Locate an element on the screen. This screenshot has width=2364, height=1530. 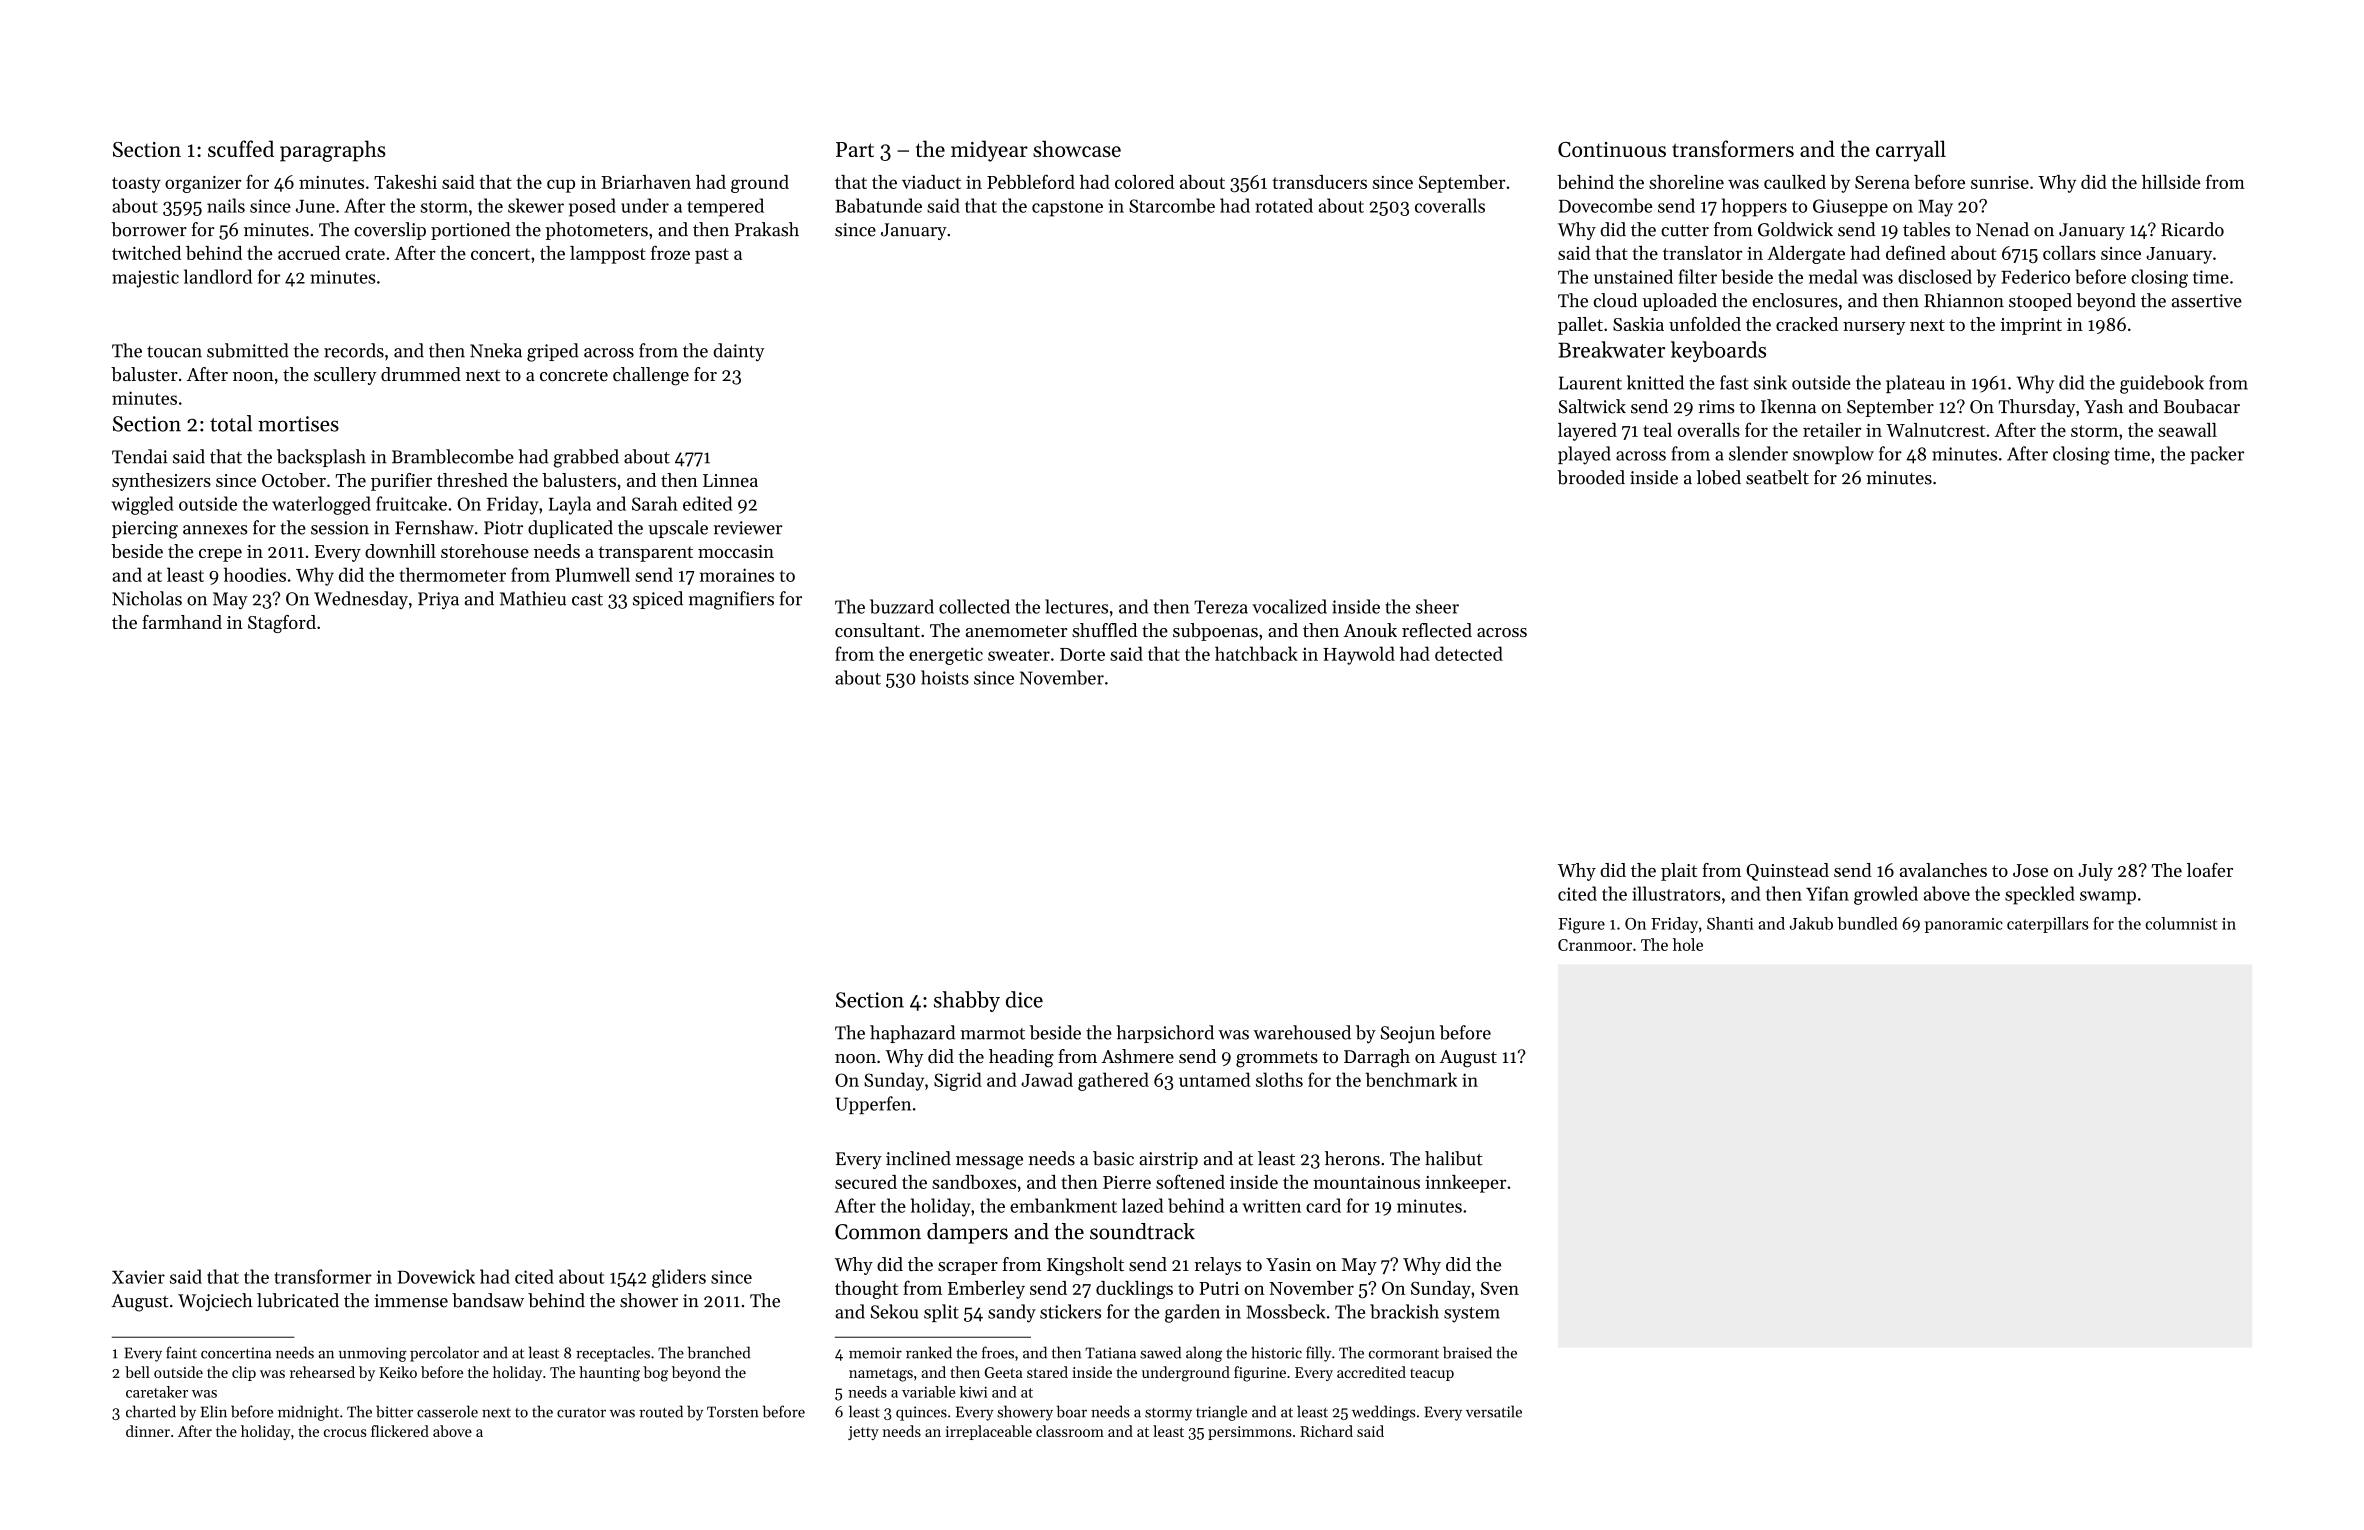
halibut is located at coordinates (1454, 1158).
